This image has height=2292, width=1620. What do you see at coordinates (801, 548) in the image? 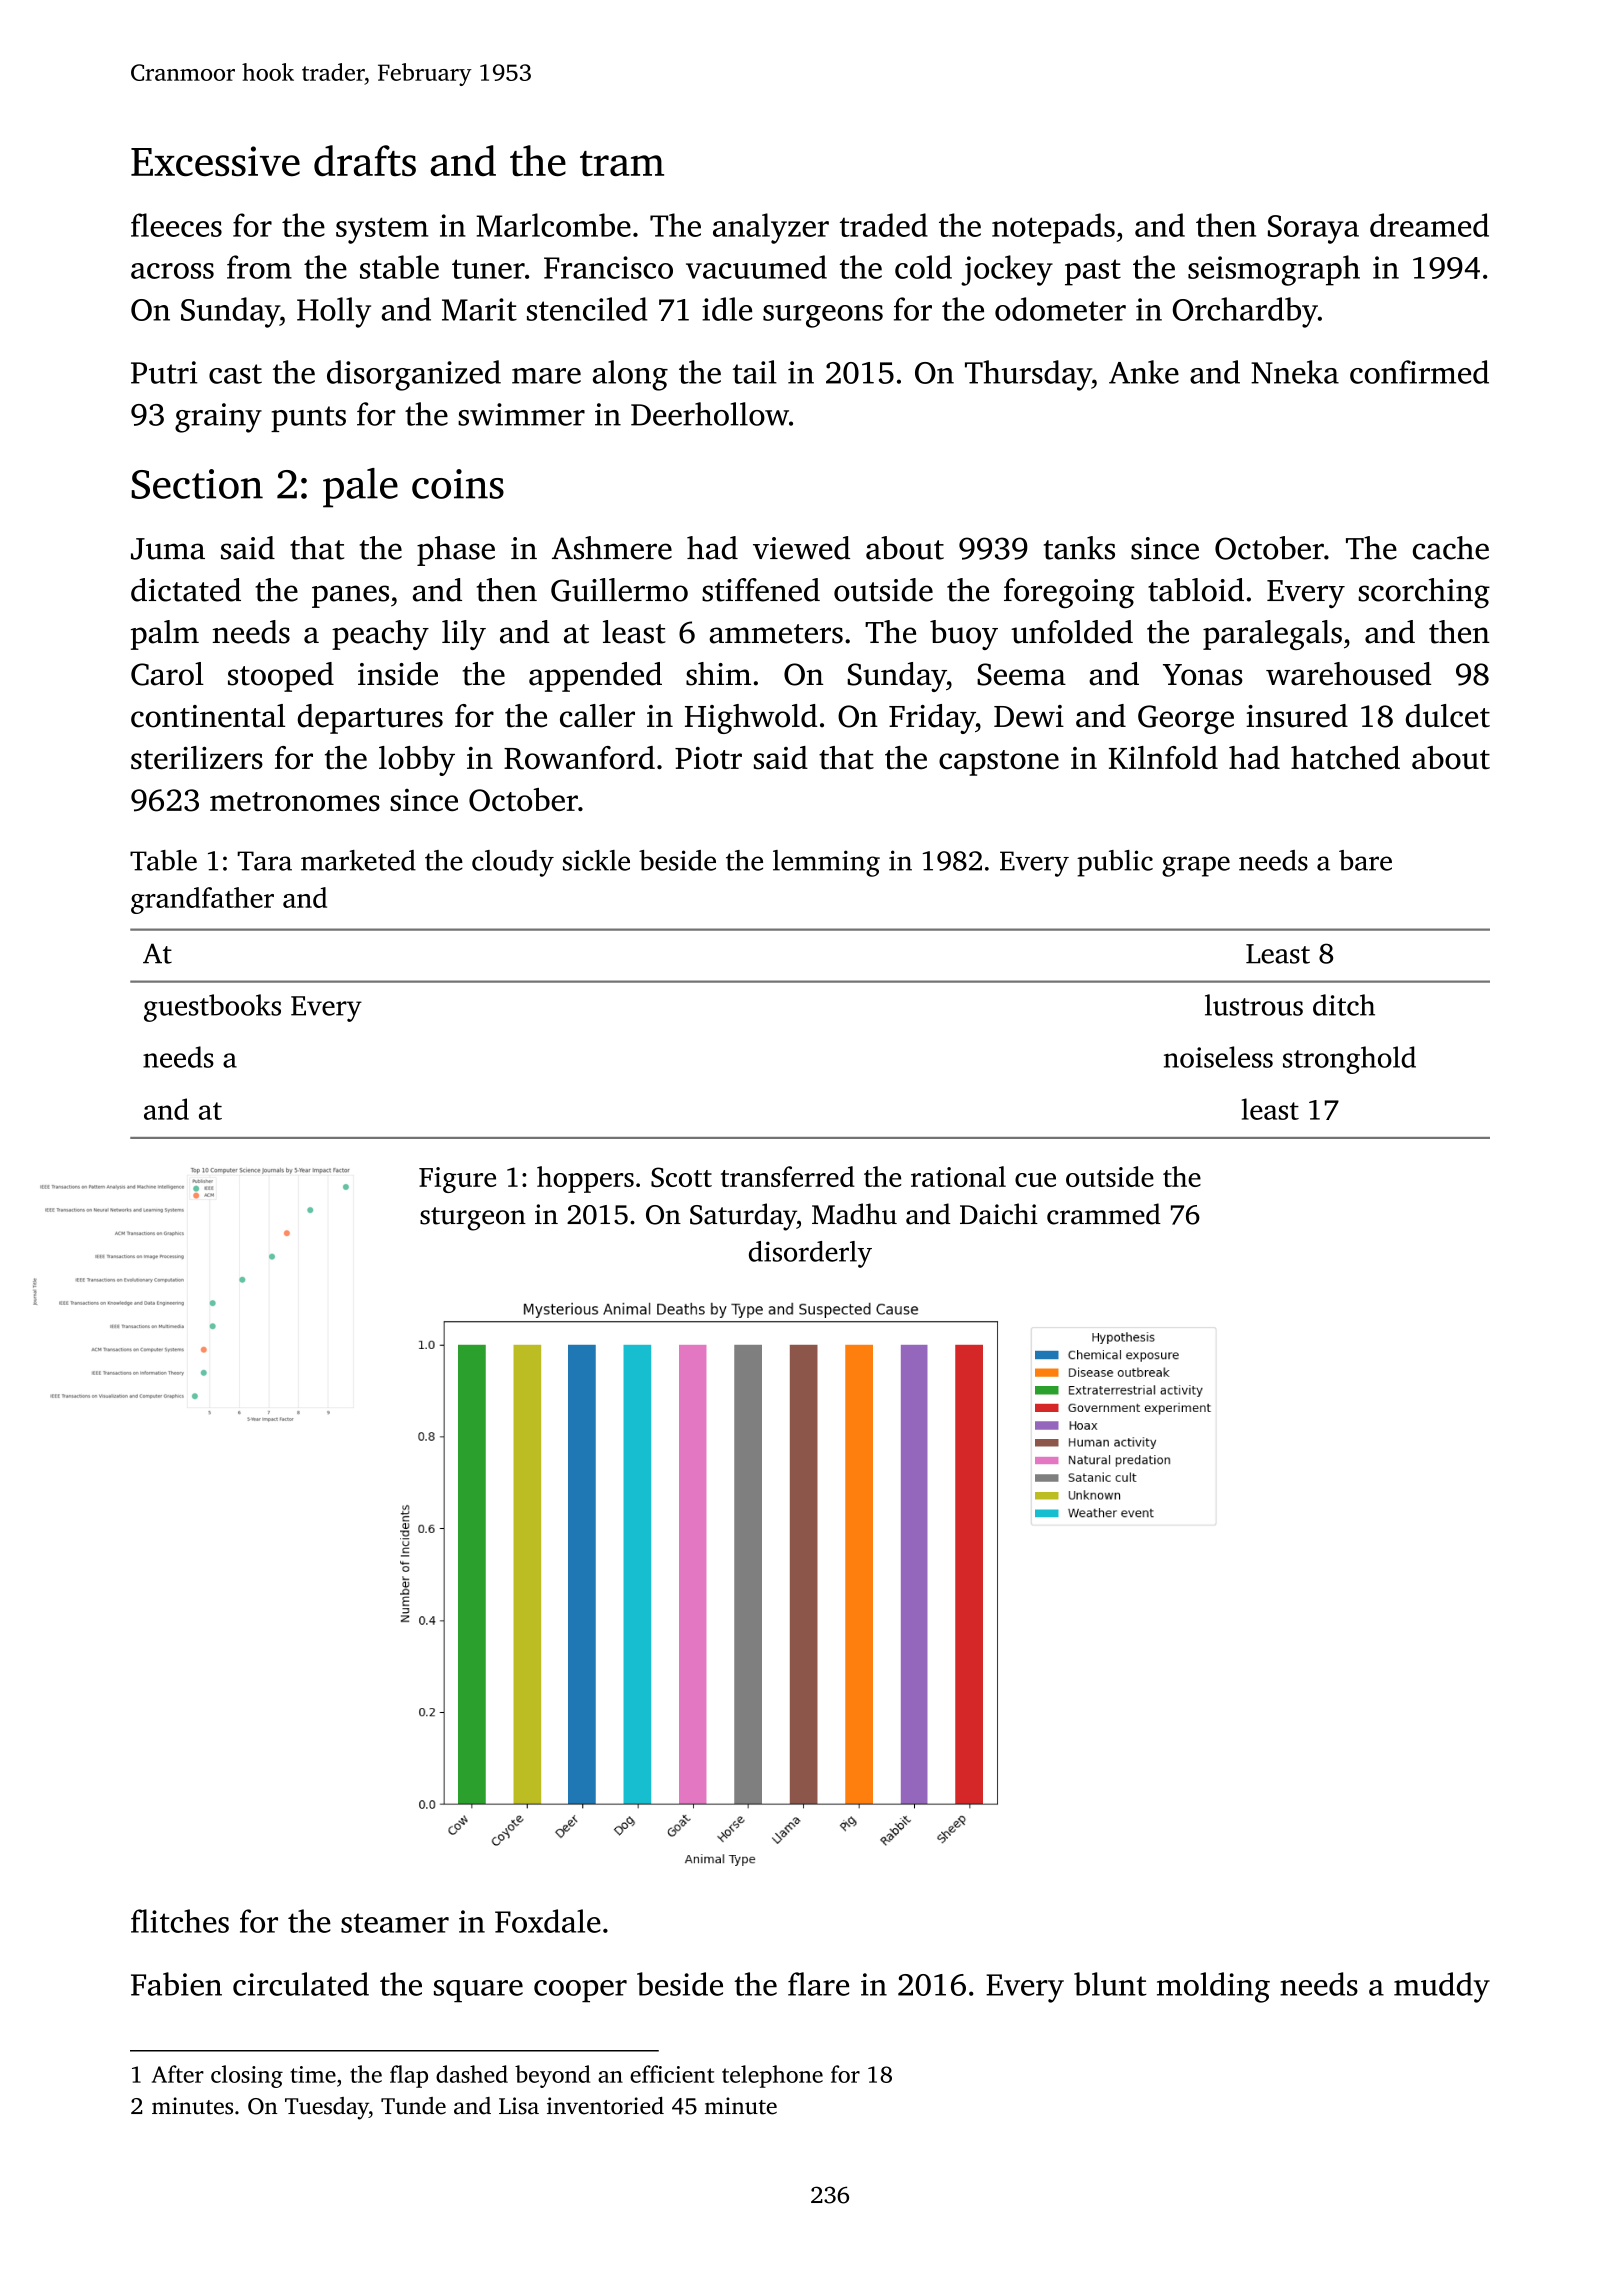
I see `viewed` at bounding box center [801, 548].
